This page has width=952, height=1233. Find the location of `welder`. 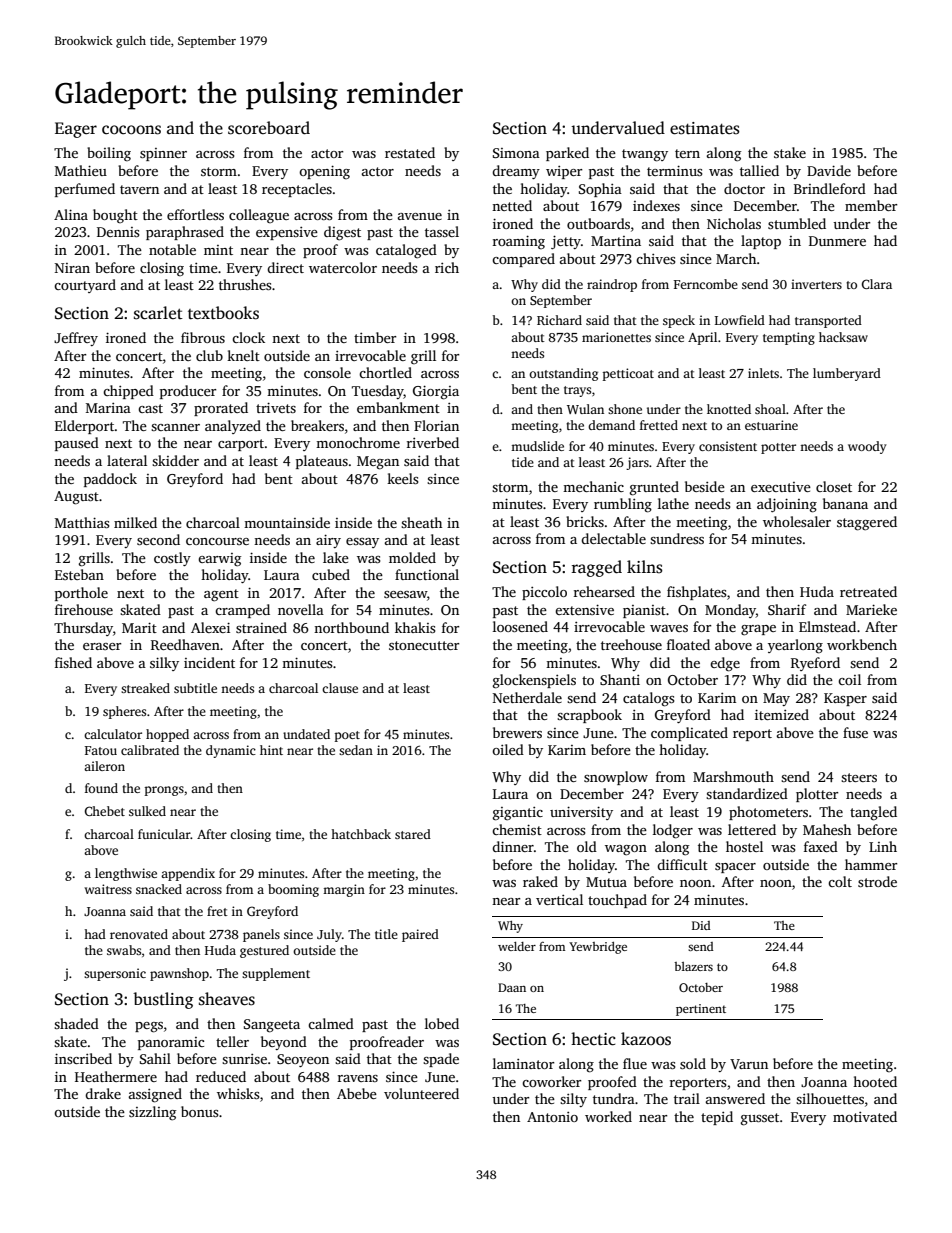

welder is located at coordinates (517, 946).
